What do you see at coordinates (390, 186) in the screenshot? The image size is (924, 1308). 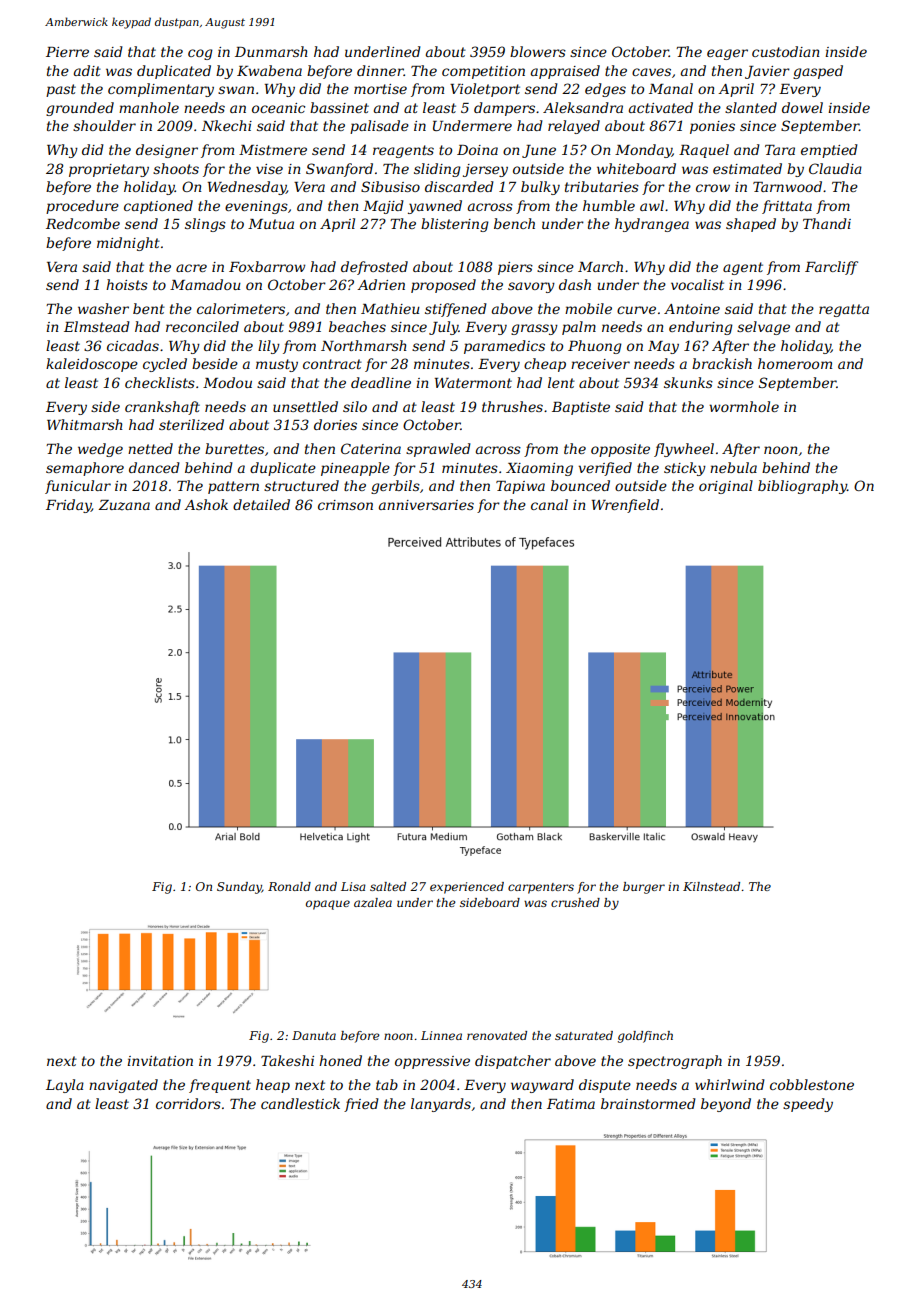 I see `Sibusiso` at bounding box center [390, 186].
